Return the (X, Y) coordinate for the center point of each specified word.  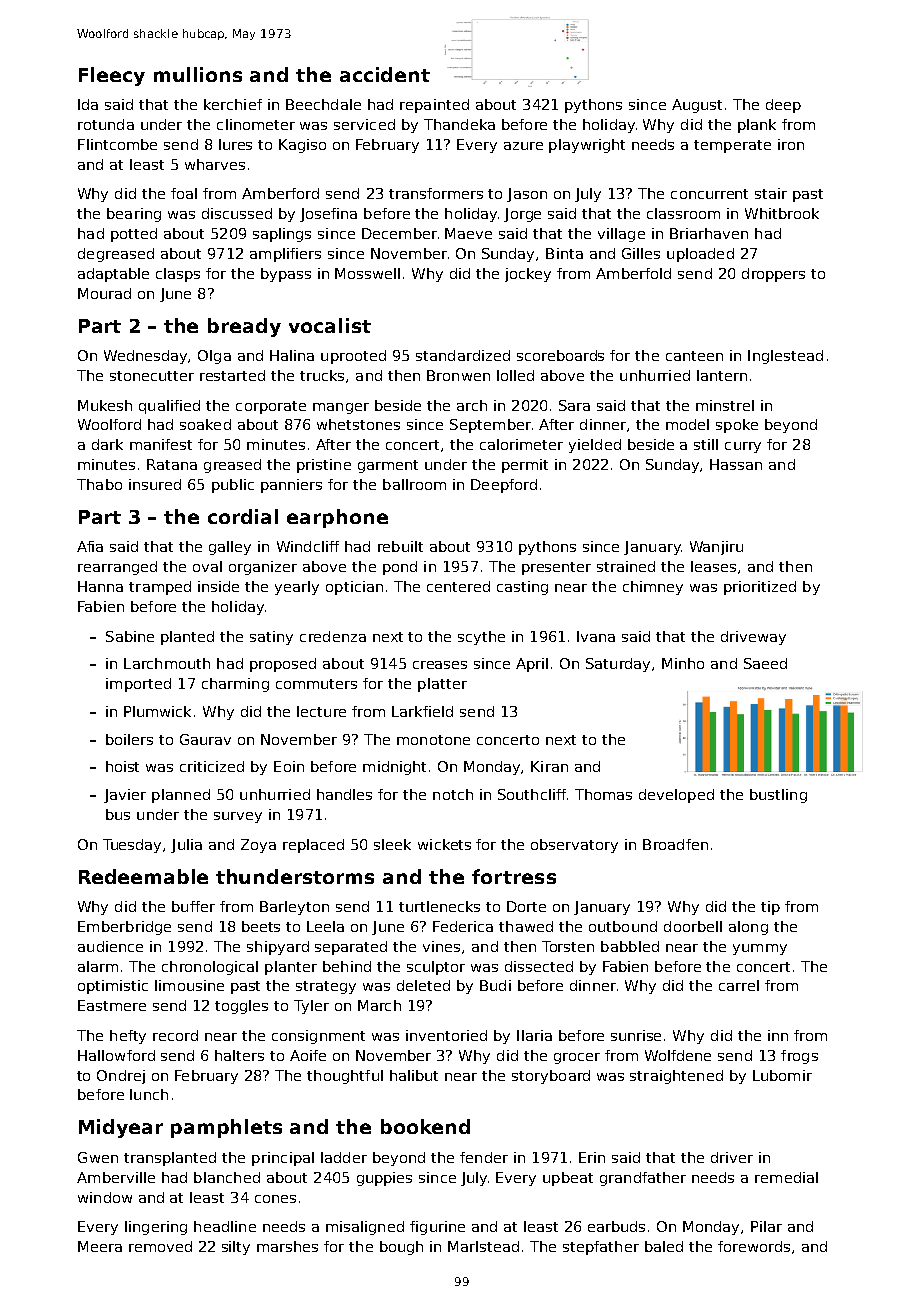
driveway (753, 638)
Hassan (736, 464)
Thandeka (459, 124)
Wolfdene (678, 1055)
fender (484, 1157)
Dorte (526, 906)
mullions (198, 74)
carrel (739, 985)
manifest (161, 444)
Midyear (121, 1128)
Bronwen (458, 375)
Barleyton (294, 908)
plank (757, 126)
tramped (160, 588)
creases (440, 665)
